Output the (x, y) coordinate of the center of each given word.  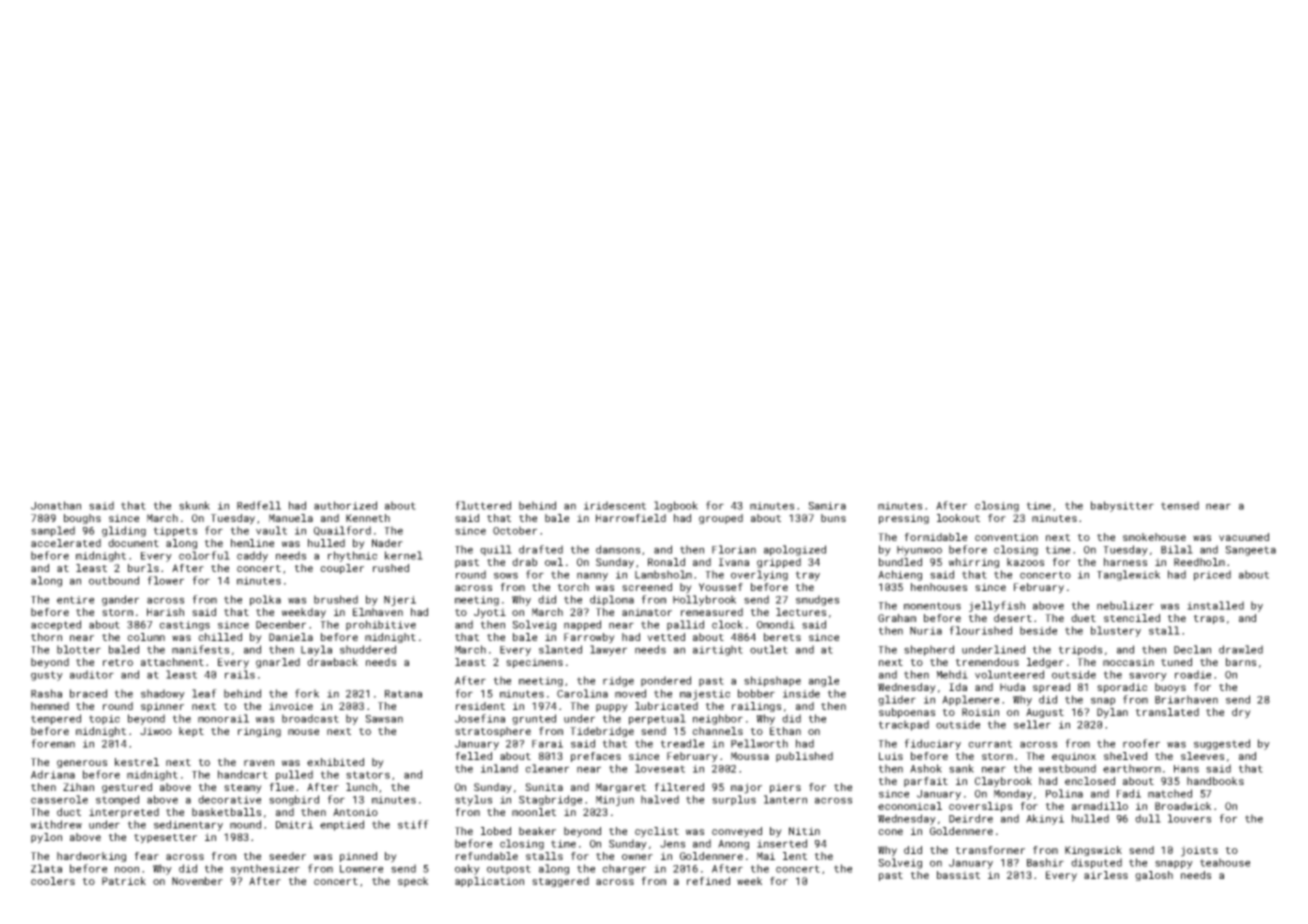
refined (708, 881)
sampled (53, 531)
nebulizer (1125, 605)
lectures (801, 612)
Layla (316, 650)
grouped (721, 519)
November (197, 881)
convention (1006, 537)
